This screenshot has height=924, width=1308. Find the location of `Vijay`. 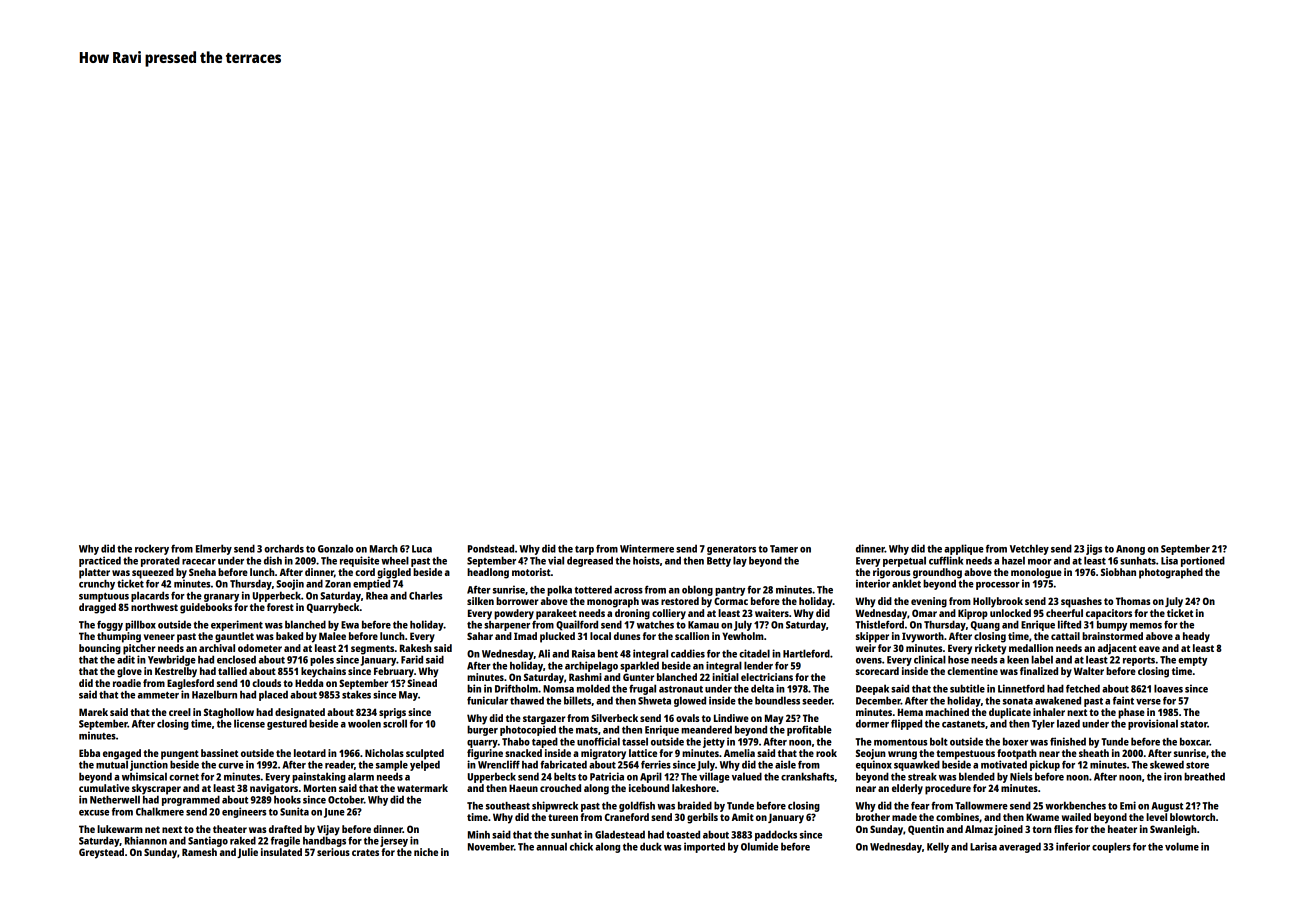

Vijay is located at coordinates (328, 830).
